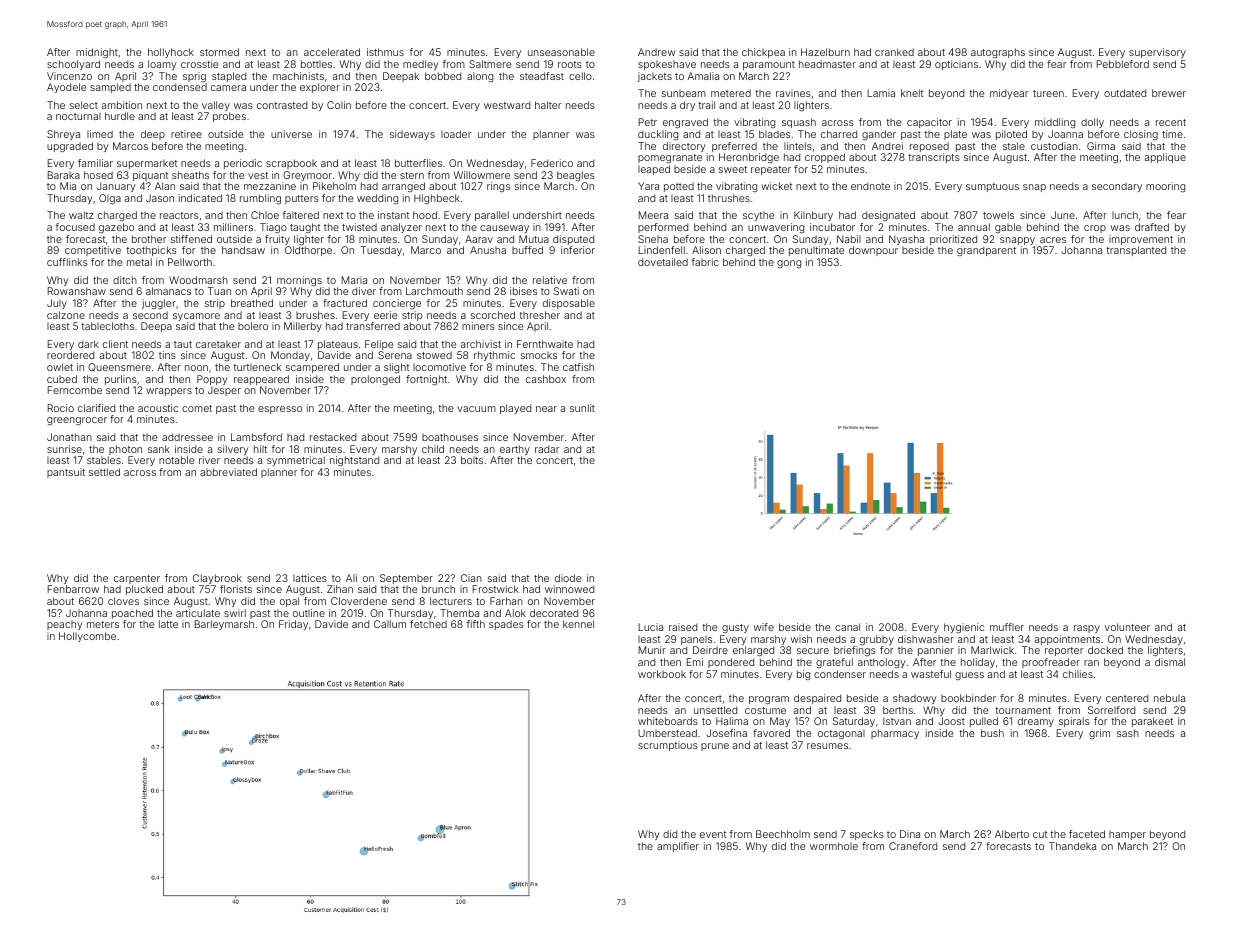 The height and width of the document is (952, 1233). What do you see at coordinates (1136, 251) in the document?
I see `transplanted` at bounding box center [1136, 251].
